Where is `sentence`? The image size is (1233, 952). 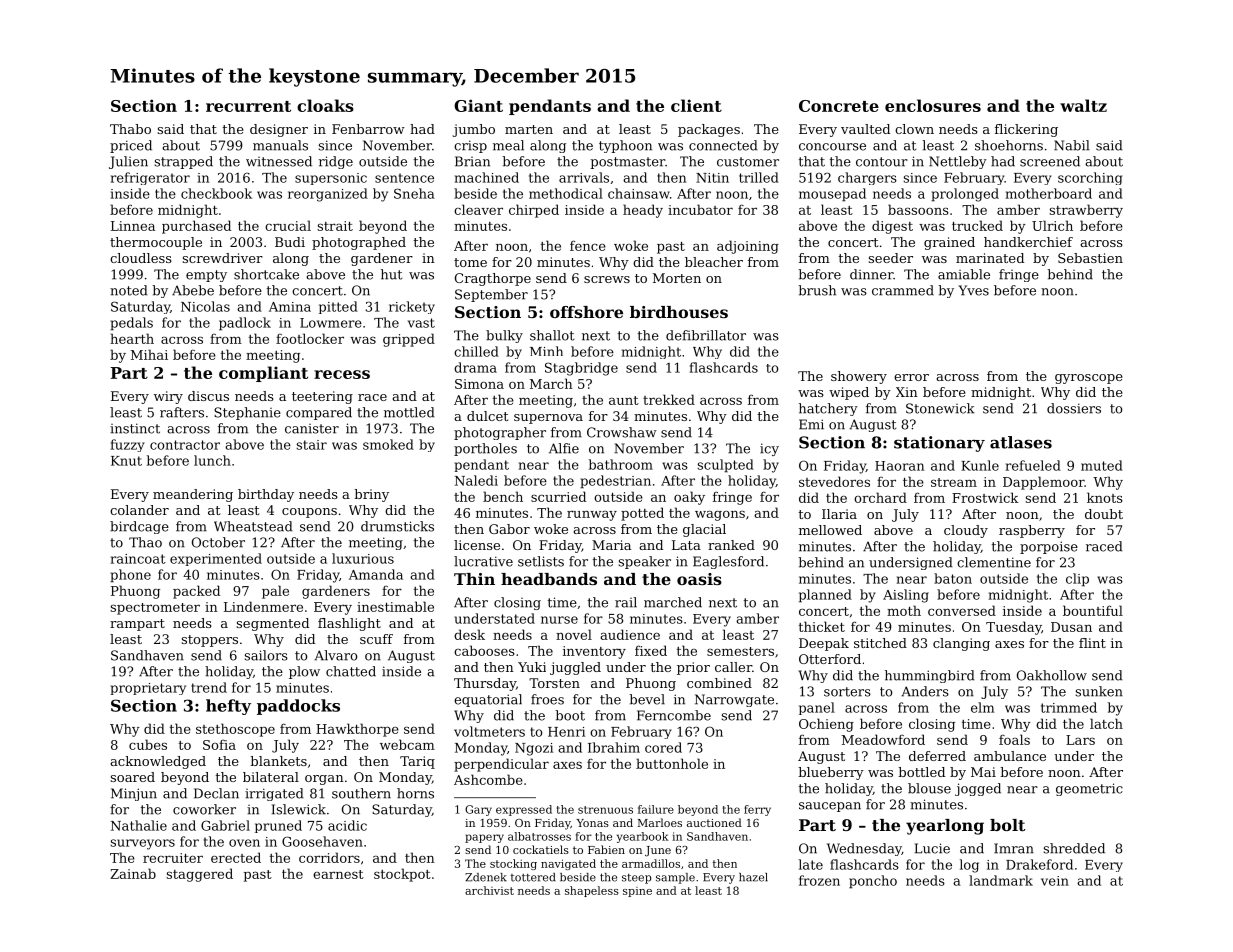
sentence is located at coordinates (404, 178).
